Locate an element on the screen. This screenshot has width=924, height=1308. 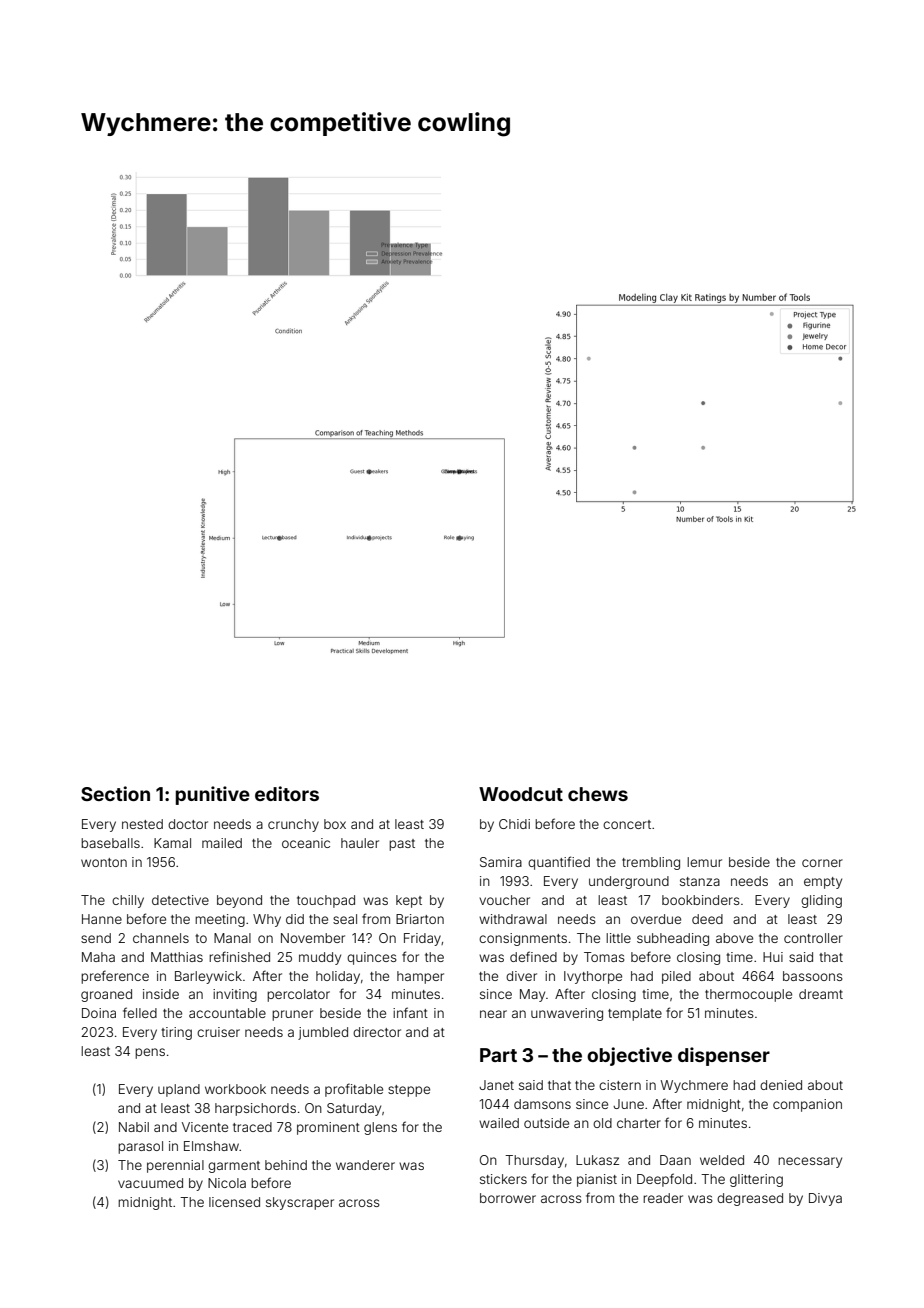
nested is located at coordinates (142, 824).
